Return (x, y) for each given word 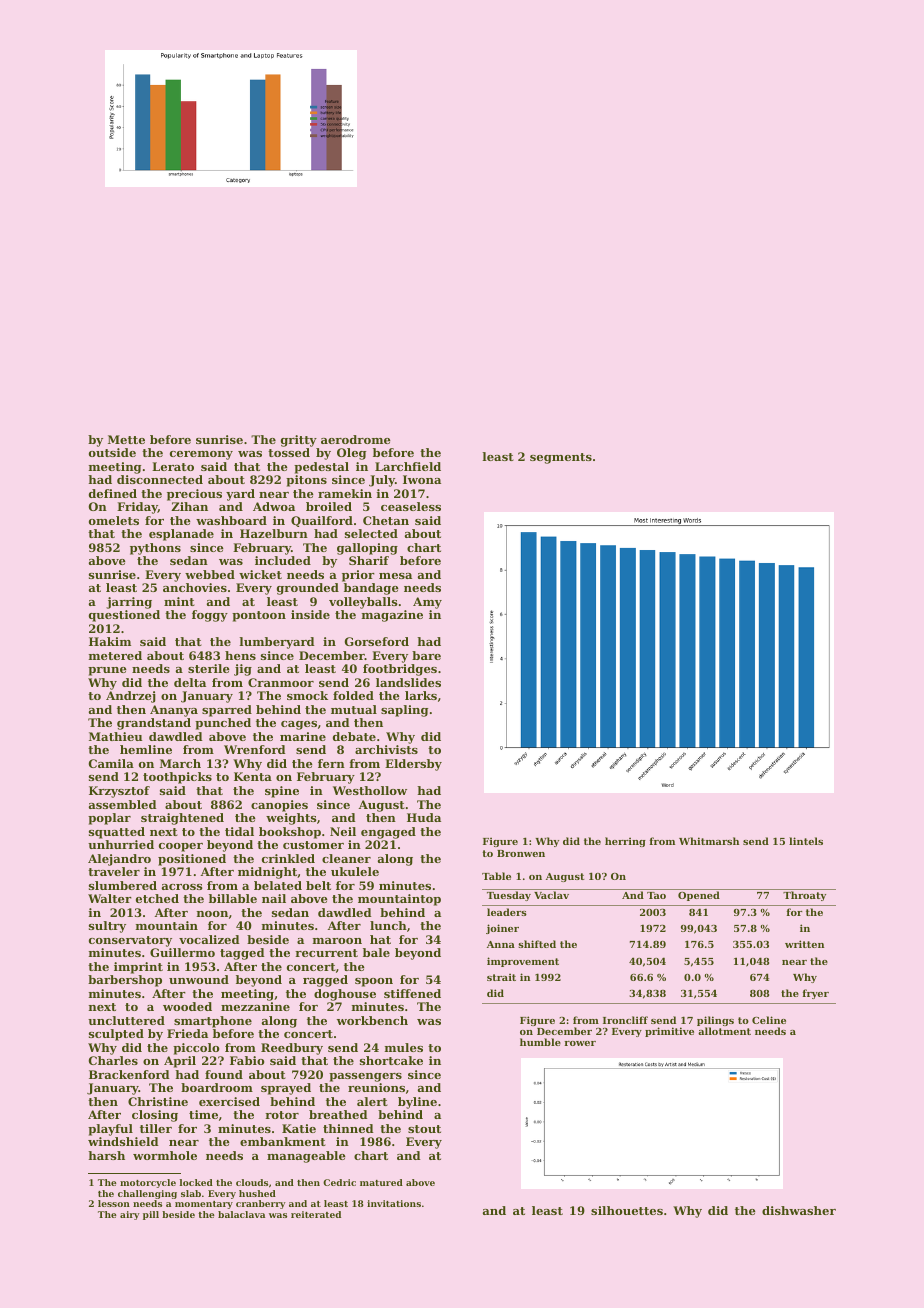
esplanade (181, 535)
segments (561, 458)
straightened (182, 819)
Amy (427, 603)
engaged (388, 833)
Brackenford (129, 1074)
